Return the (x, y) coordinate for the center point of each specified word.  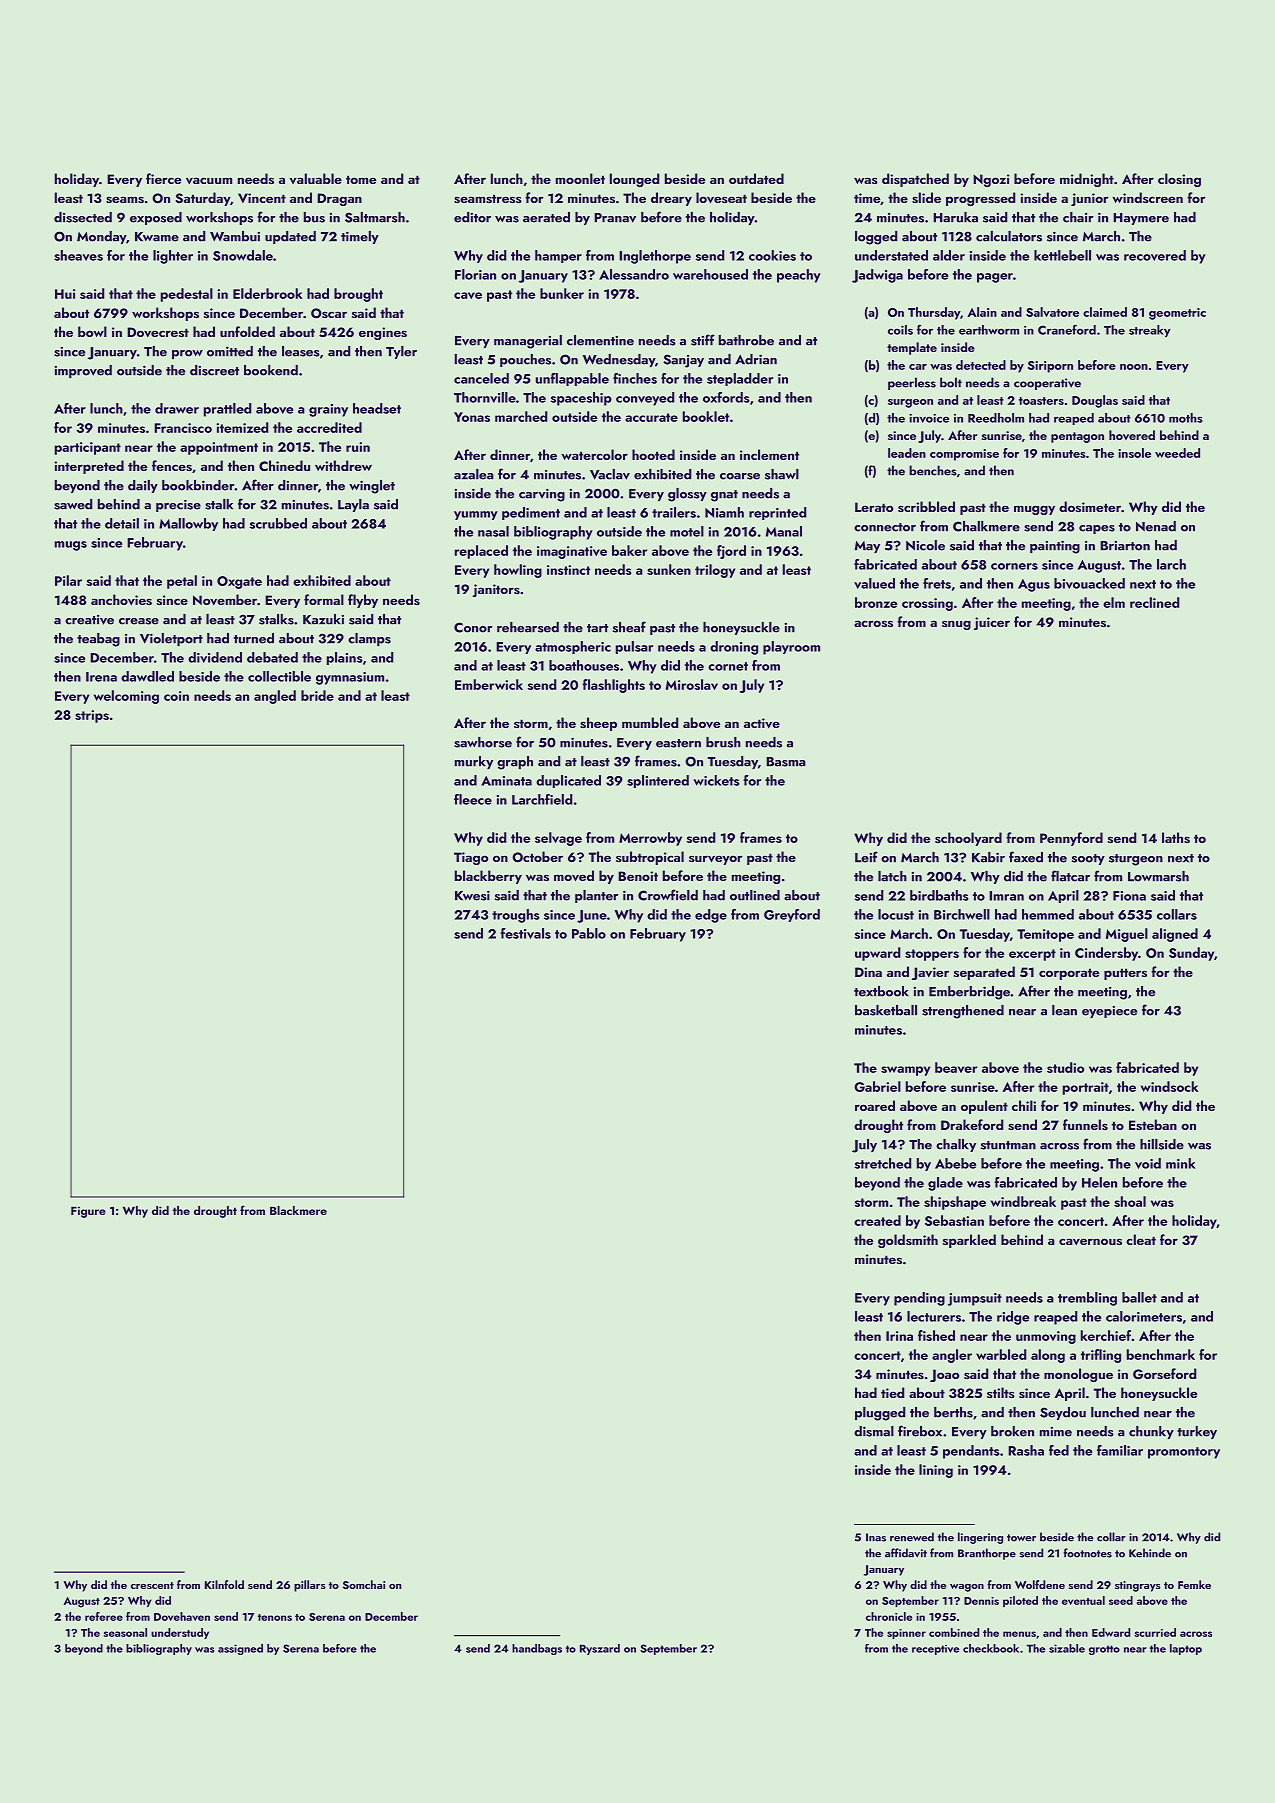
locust (896, 914)
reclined (1154, 602)
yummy (476, 515)
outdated (756, 178)
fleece (473, 799)
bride (317, 695)
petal (182, 582)
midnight (1087, 180)
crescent (152, 1585)
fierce (163, 178)
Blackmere (298, 1210)
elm (1114, 602)
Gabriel (877, 1086)
